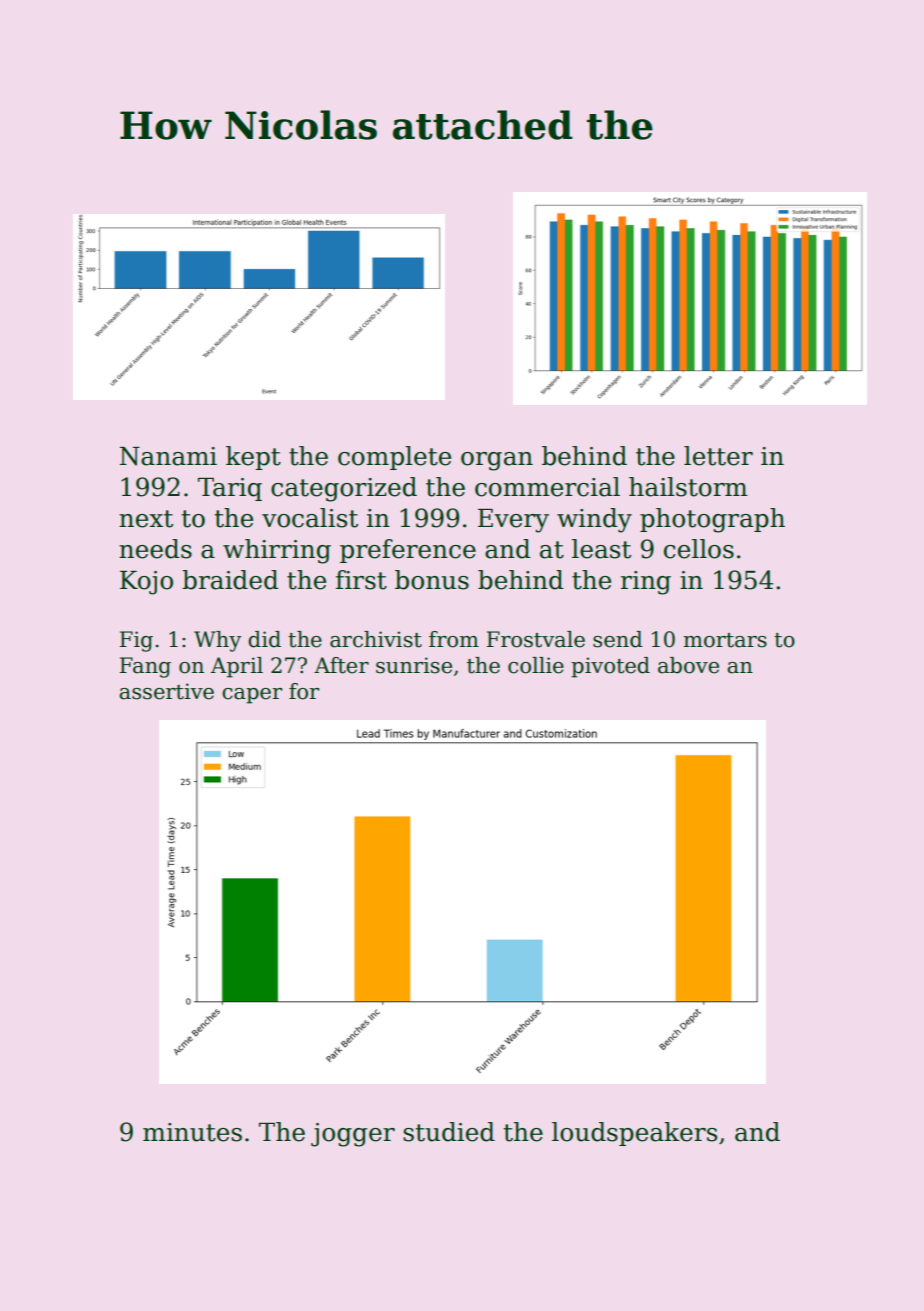 The image size is (924, 1311). Describe the element at coordinates (449, 1132) in the screenshot. I see `studied` at that location.
